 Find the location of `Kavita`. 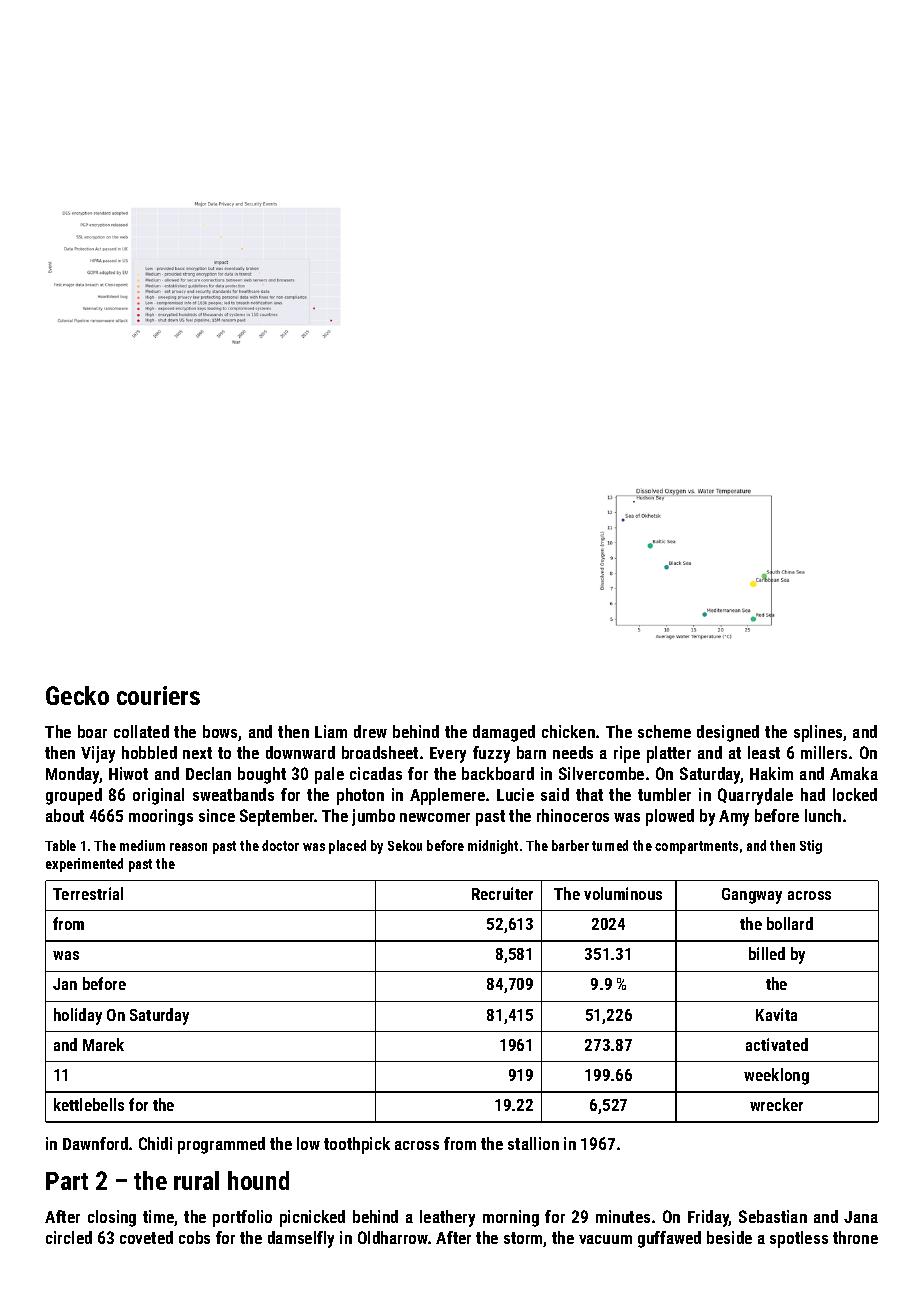

Kavita is located at coordinates (776, 1014).
